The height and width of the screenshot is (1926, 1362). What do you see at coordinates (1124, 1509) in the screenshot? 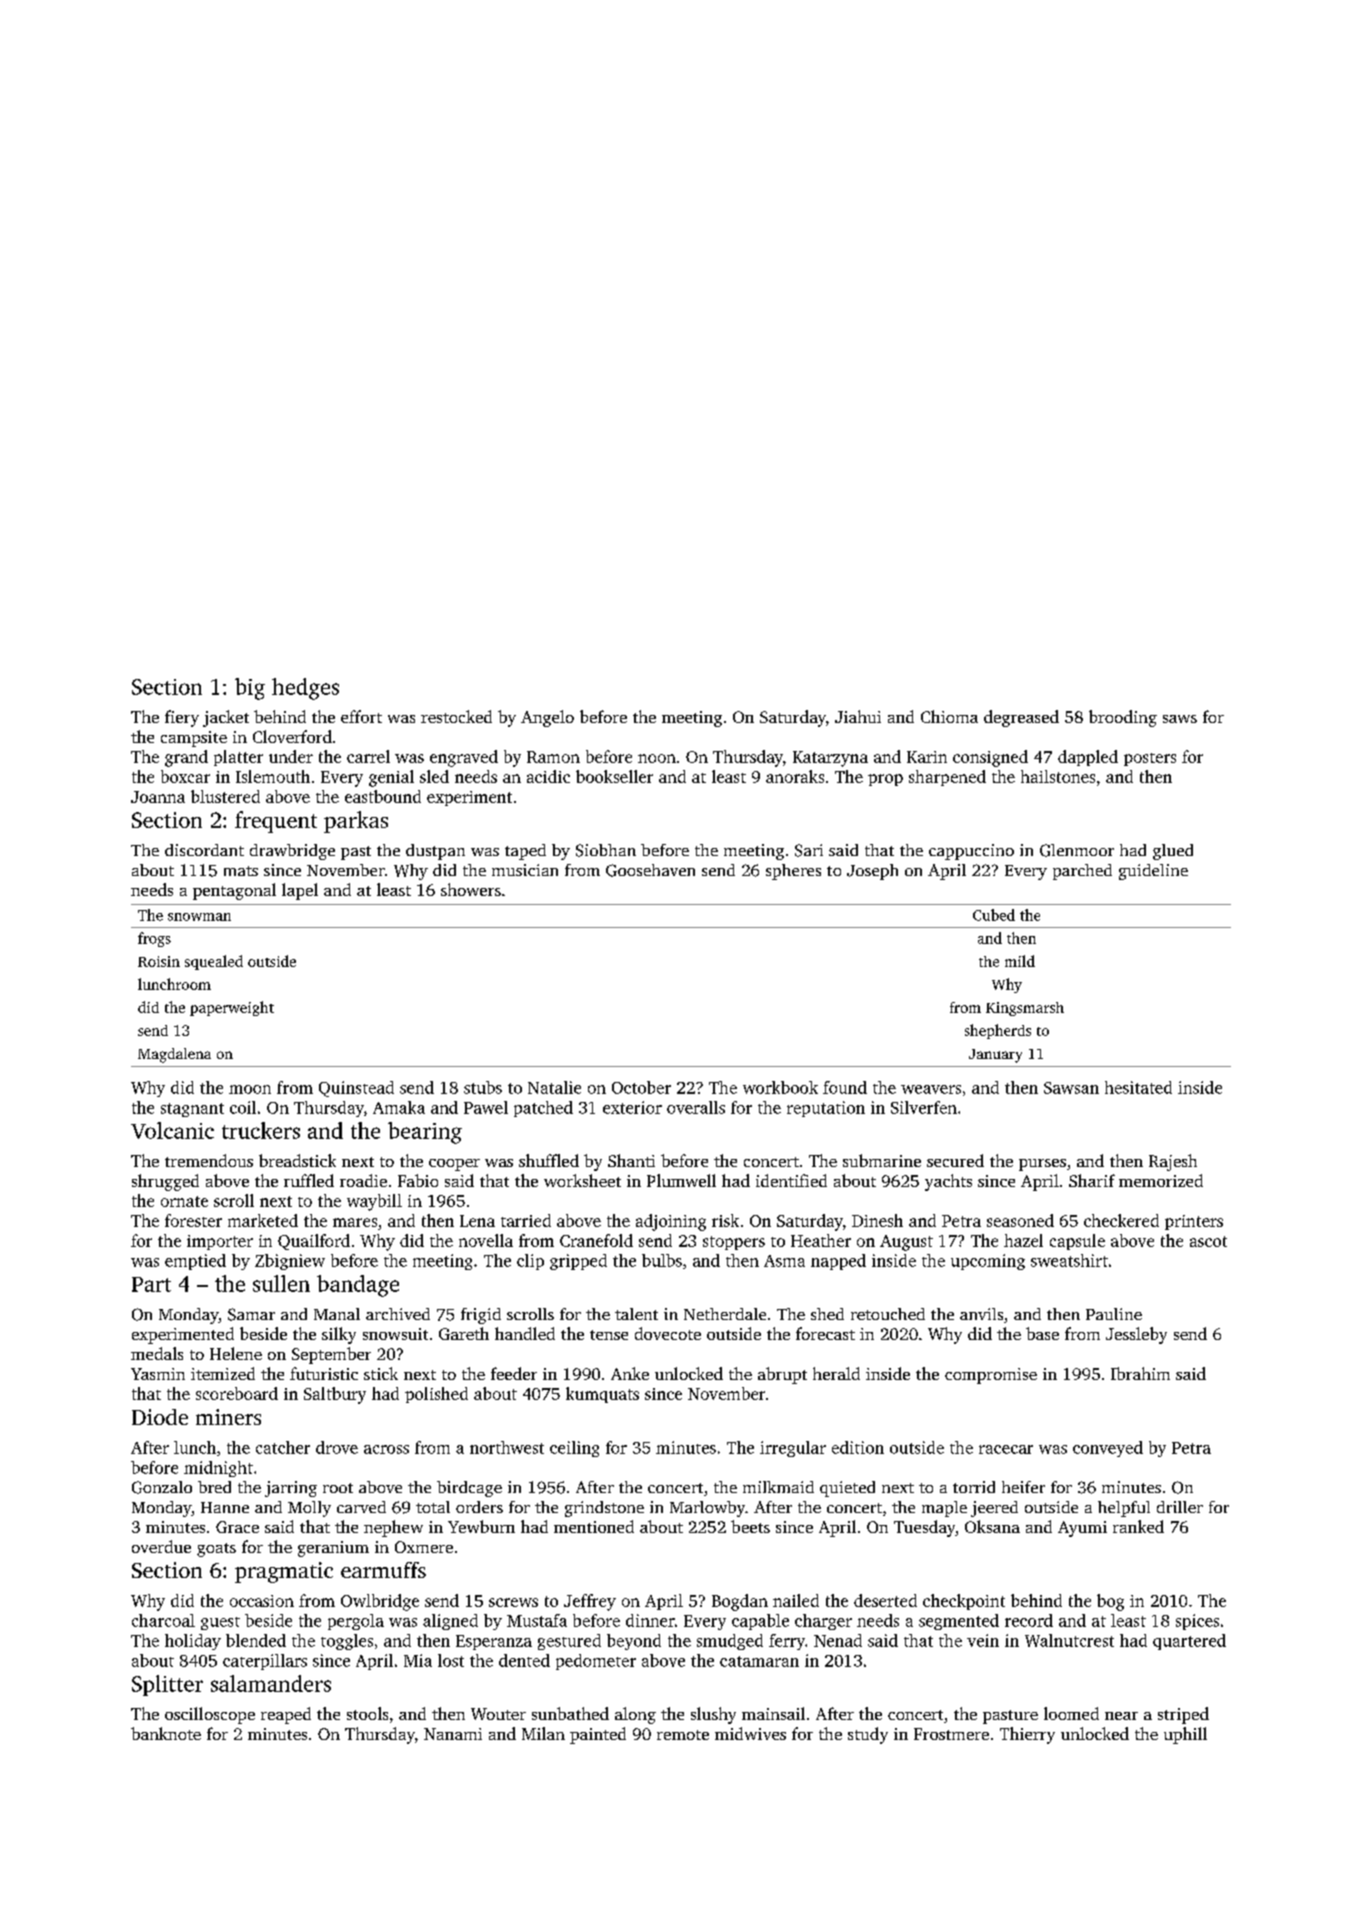
I see `helpful` at bounding box center [1124, 1509].
